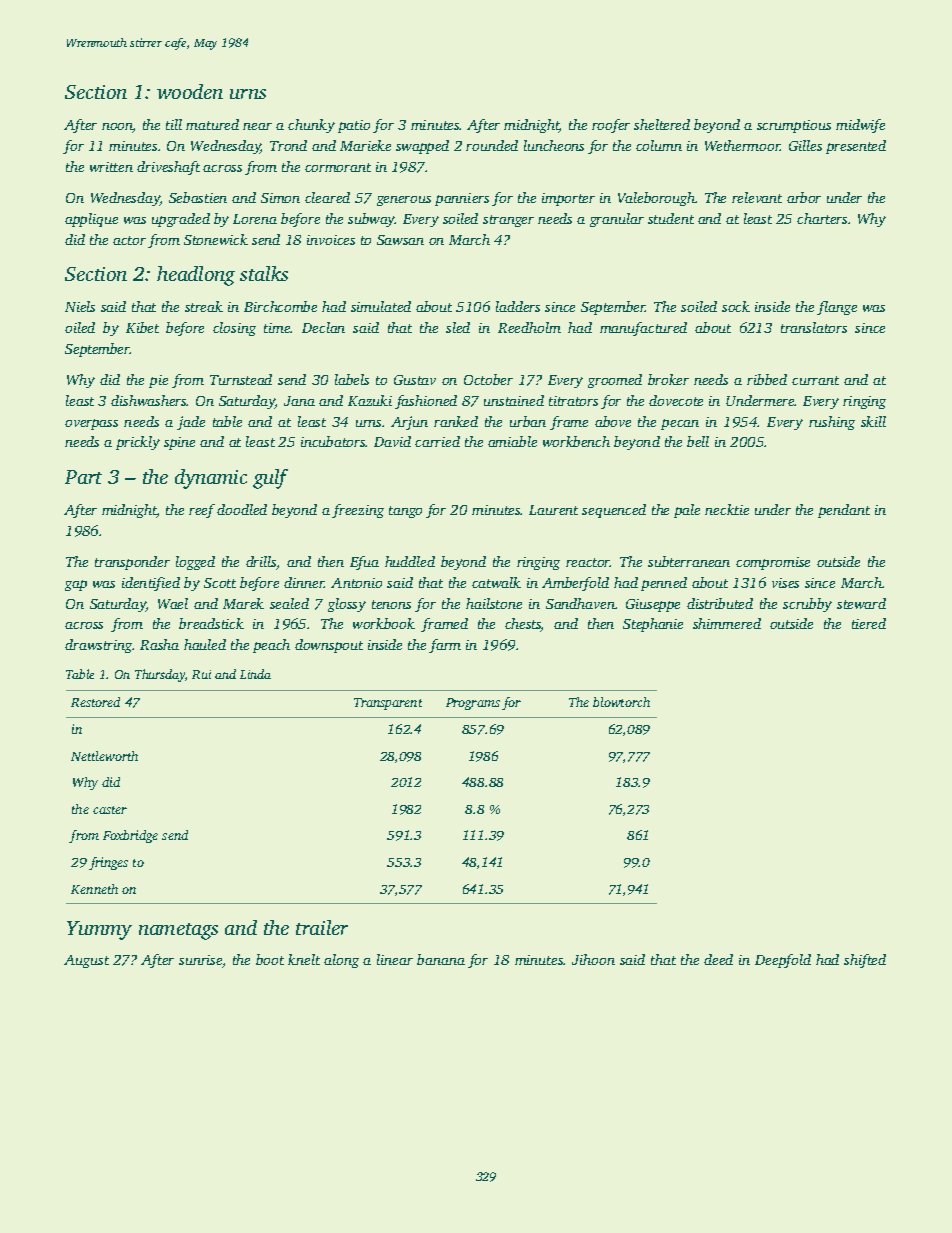  What do you see at coordinates (869, 623) in the image?
I see `tiered` at bounding box center [869, 623].
